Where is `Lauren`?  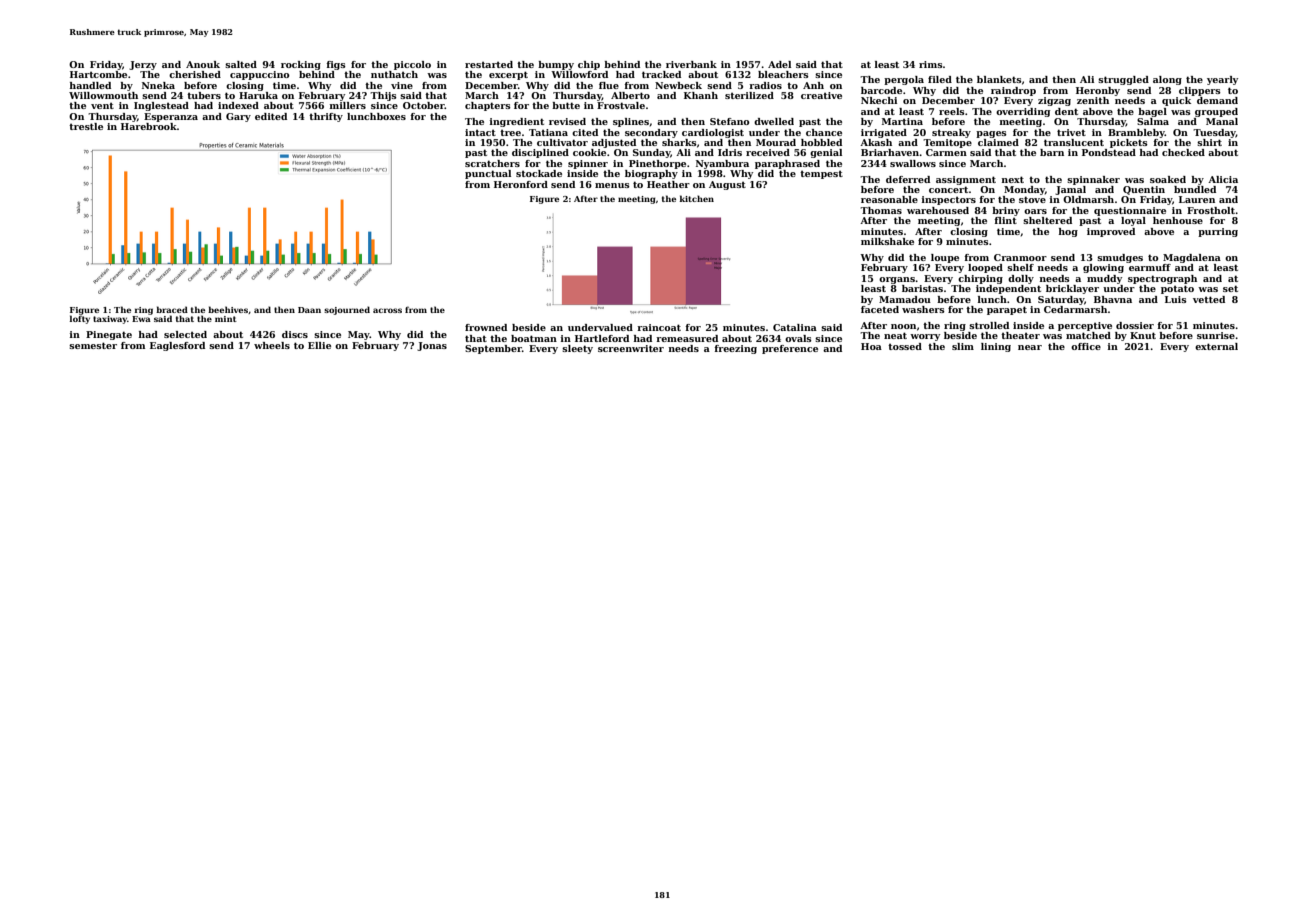 Lauren is located at coordinates (1197, 199).
